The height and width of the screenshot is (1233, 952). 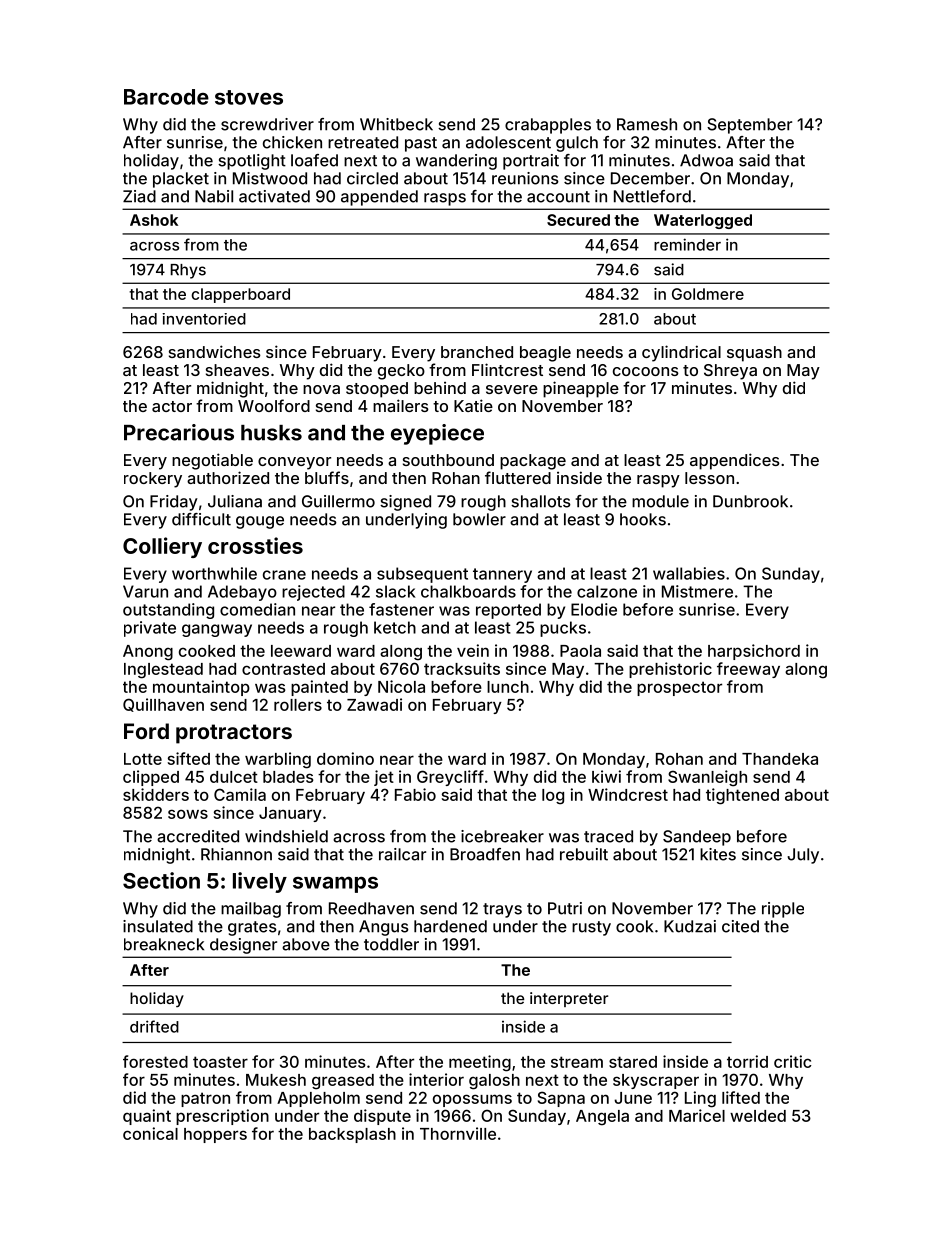 What do you see at coordinates (749, 126) in the screenshot?
I see `September` at bounding box center [749, 126].
